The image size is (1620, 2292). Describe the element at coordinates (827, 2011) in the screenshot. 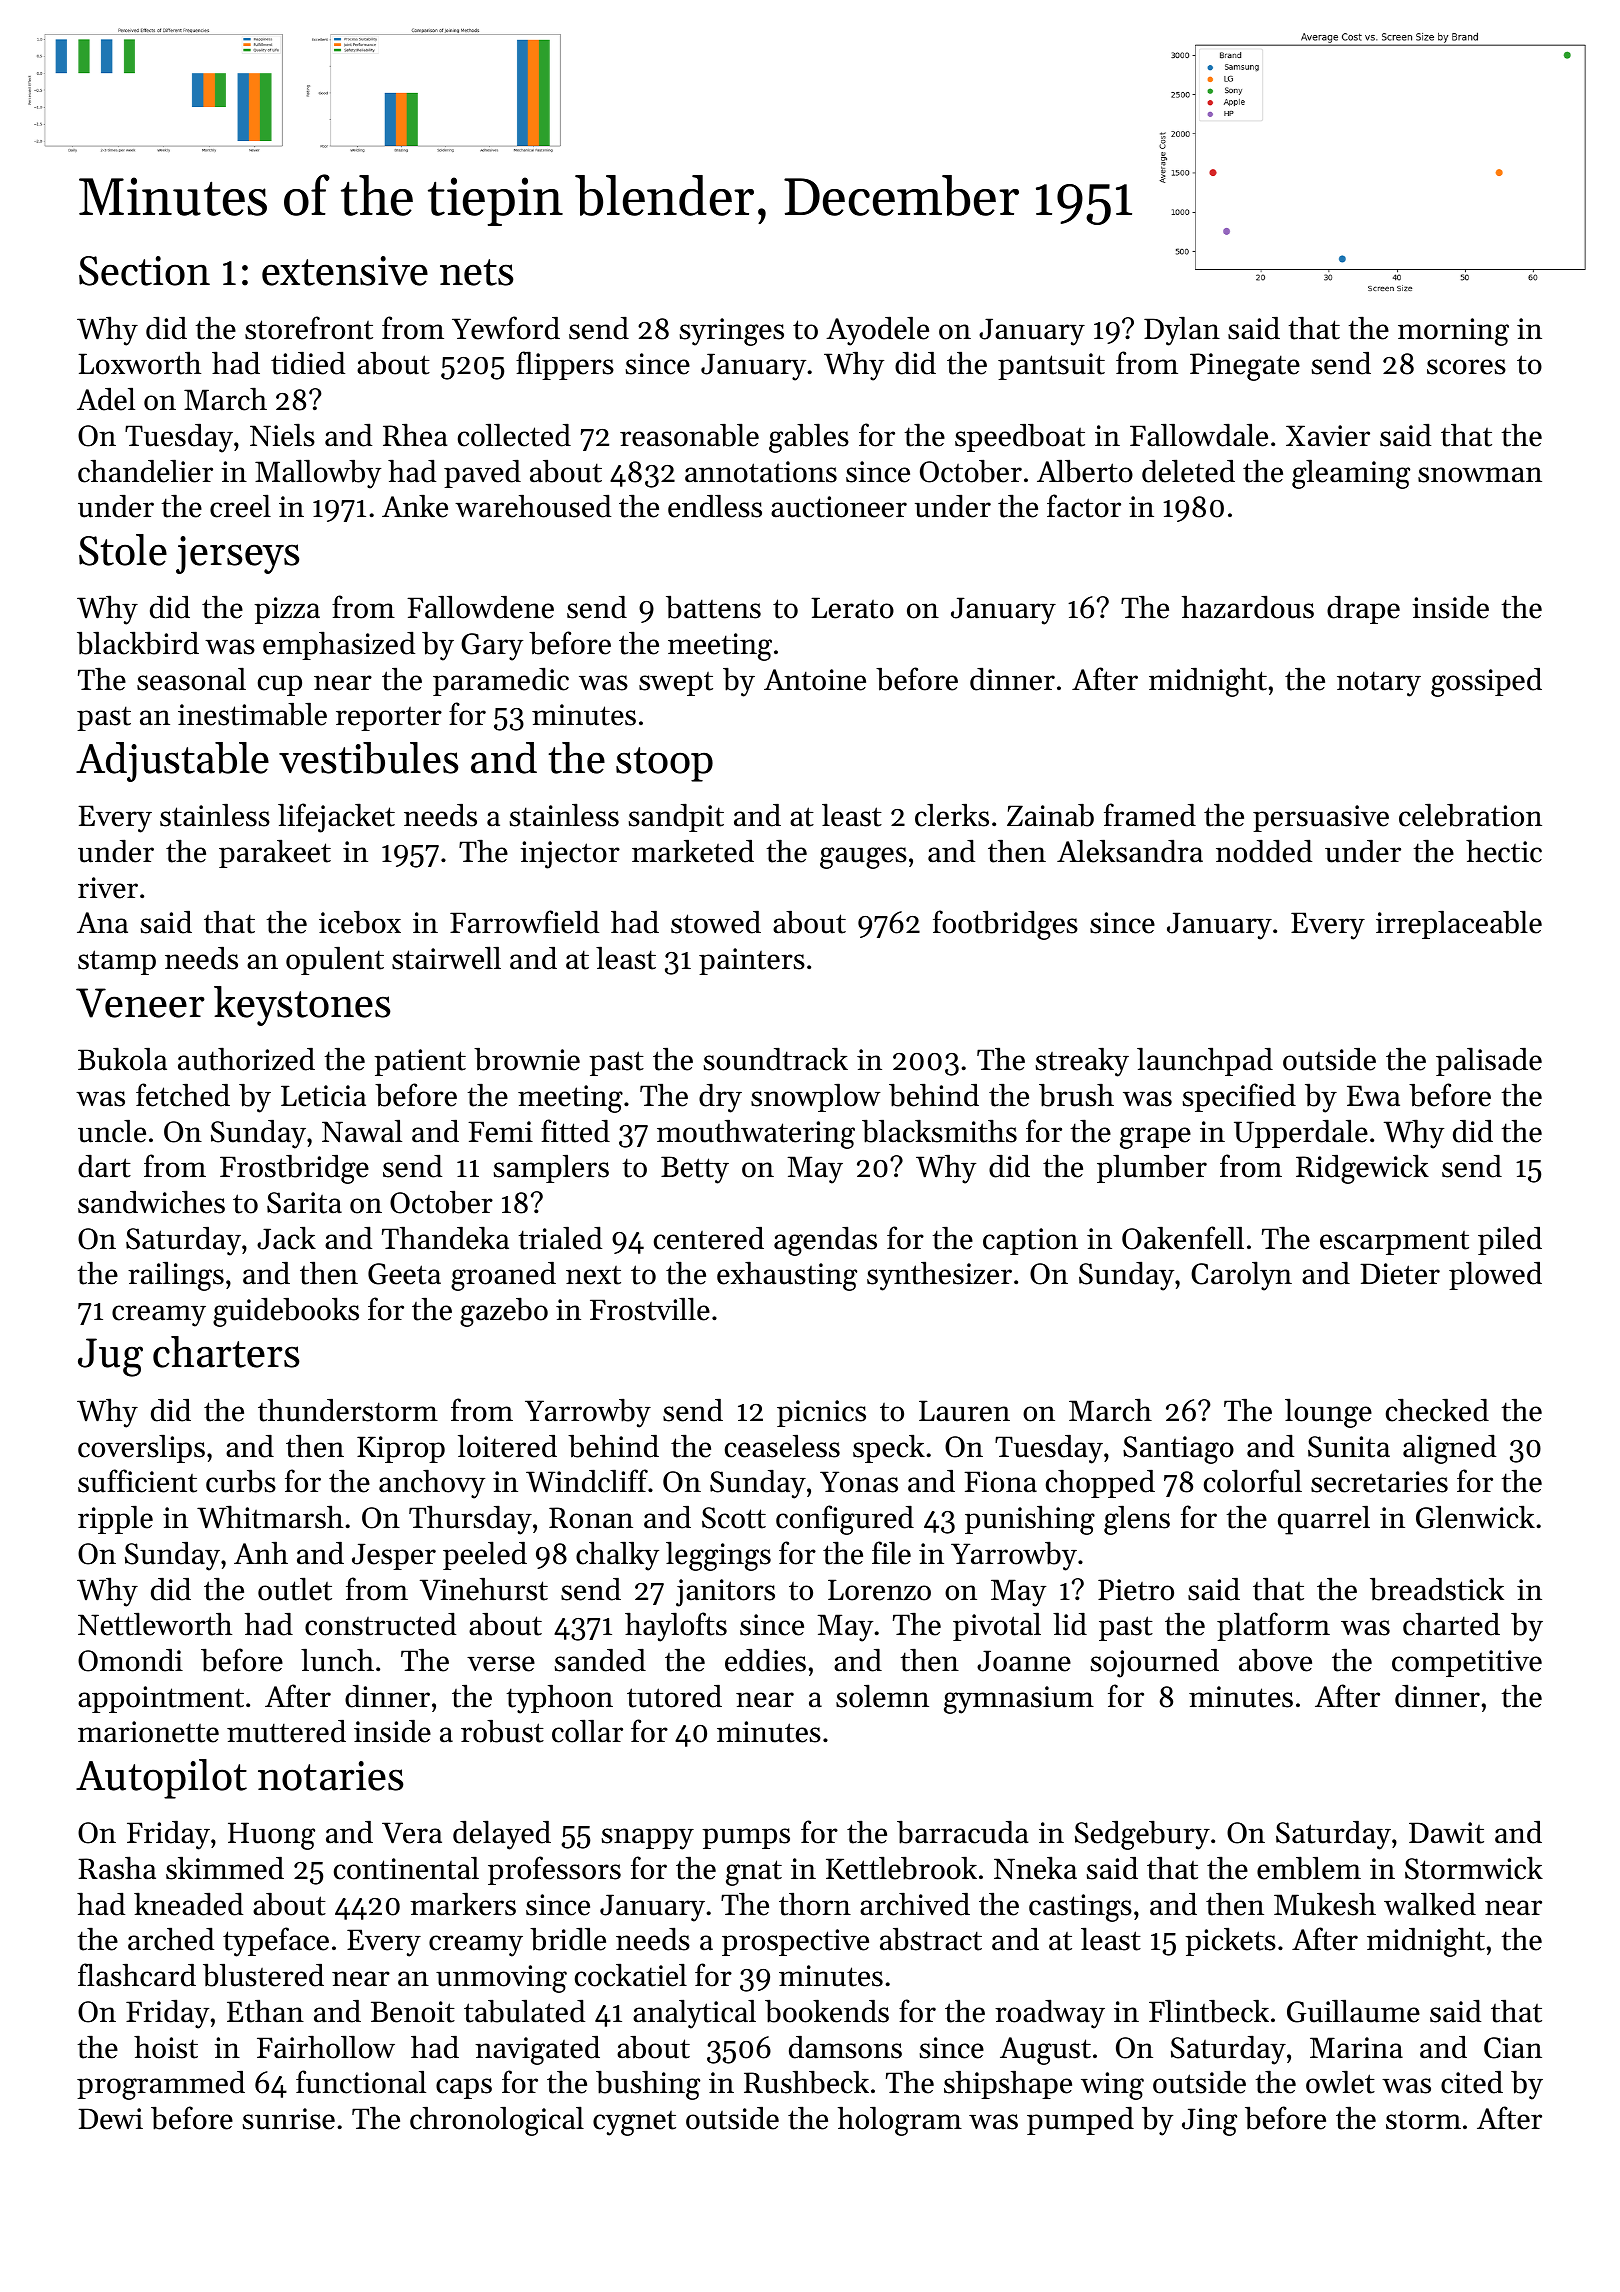

I see `bookends` at that location.
